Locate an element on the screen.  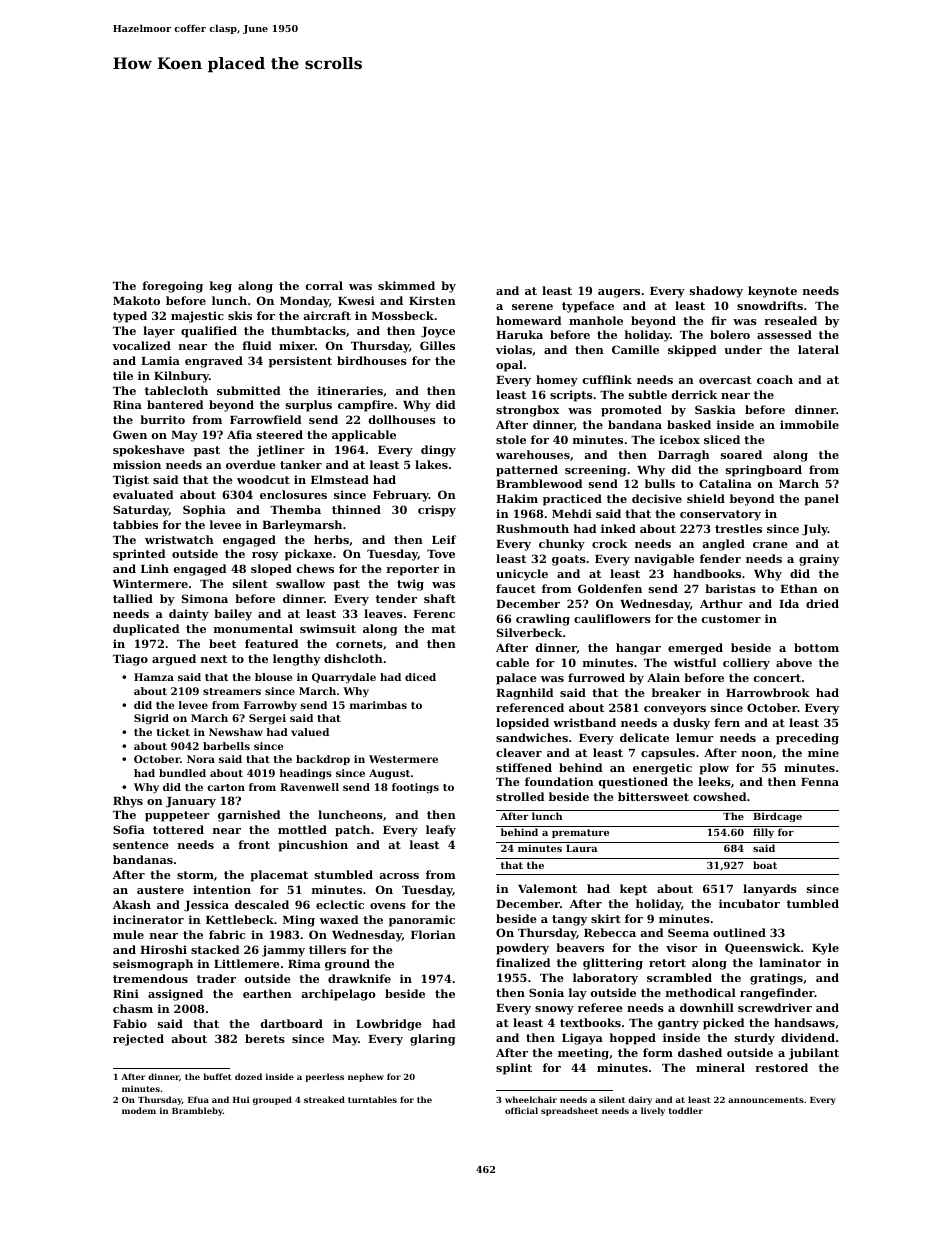
serene is located at coordinates (532, 307).
